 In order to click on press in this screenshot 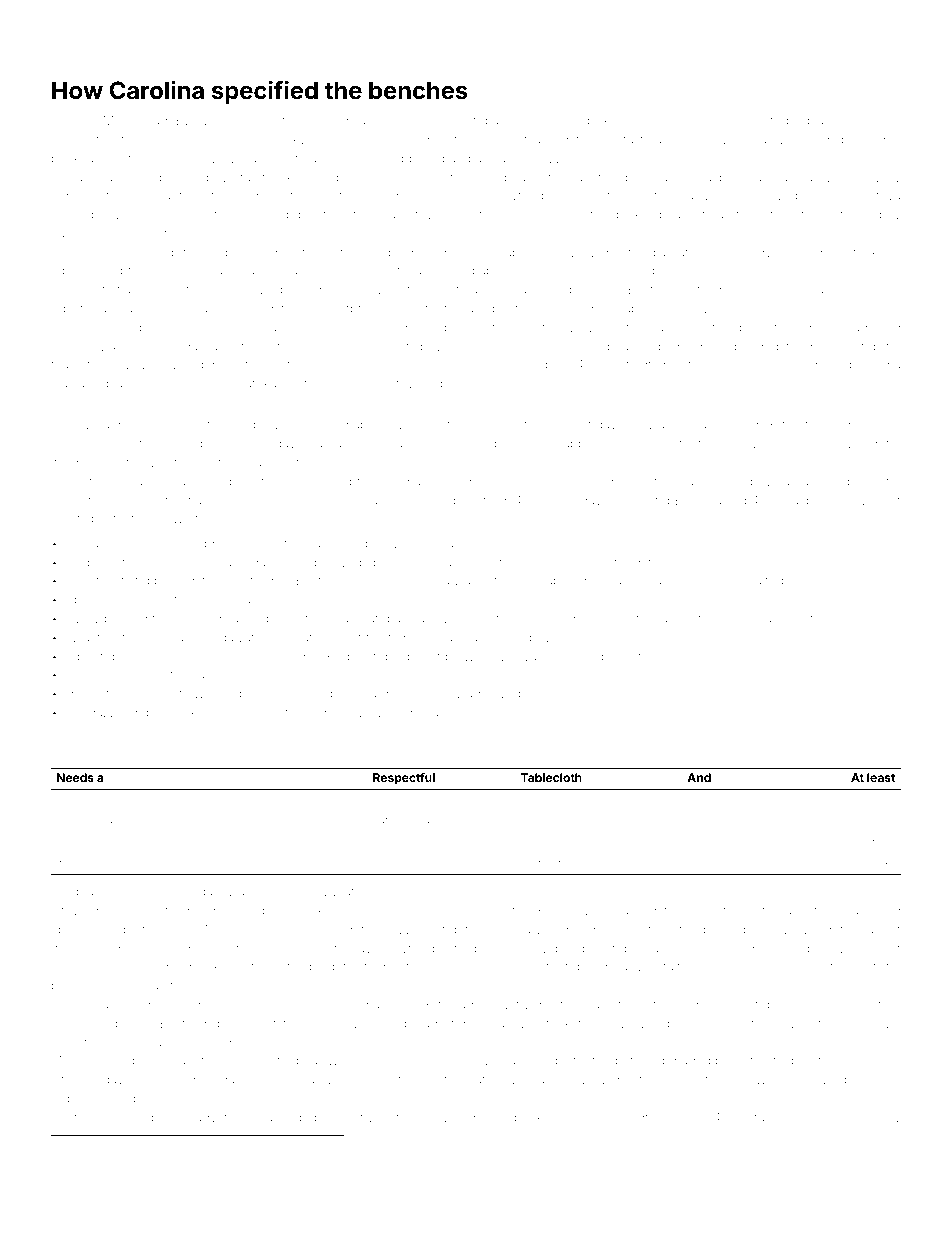, I will do `click(735, 179)`.
